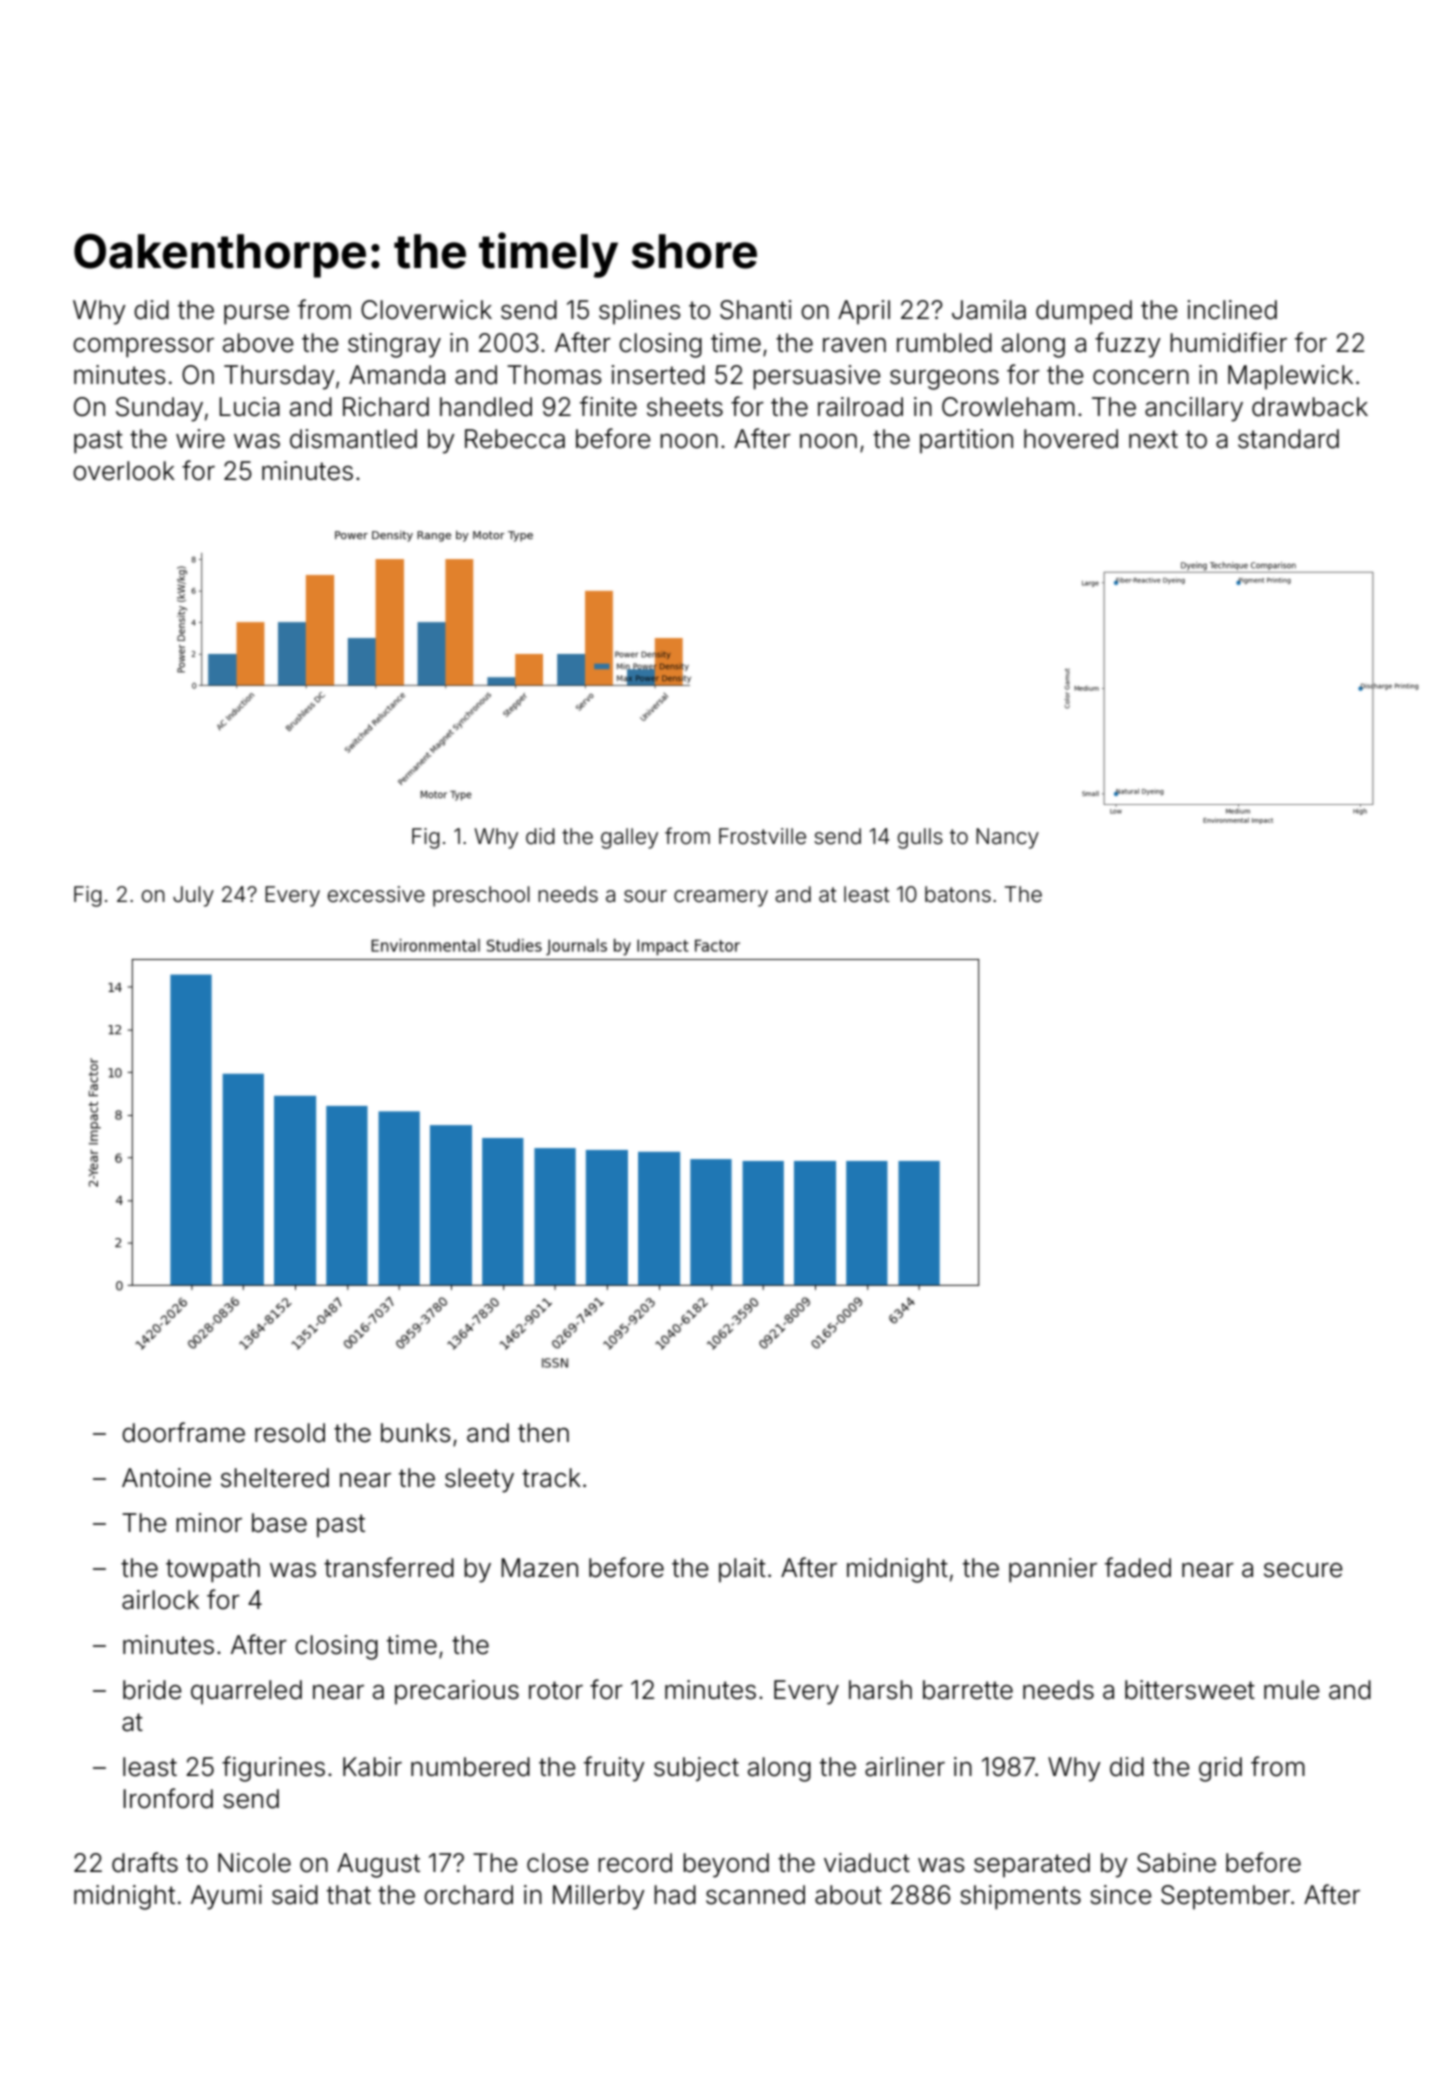  Describe the element at coordinates (152, 1690) in the screenshot. I see `bride` at that location.
